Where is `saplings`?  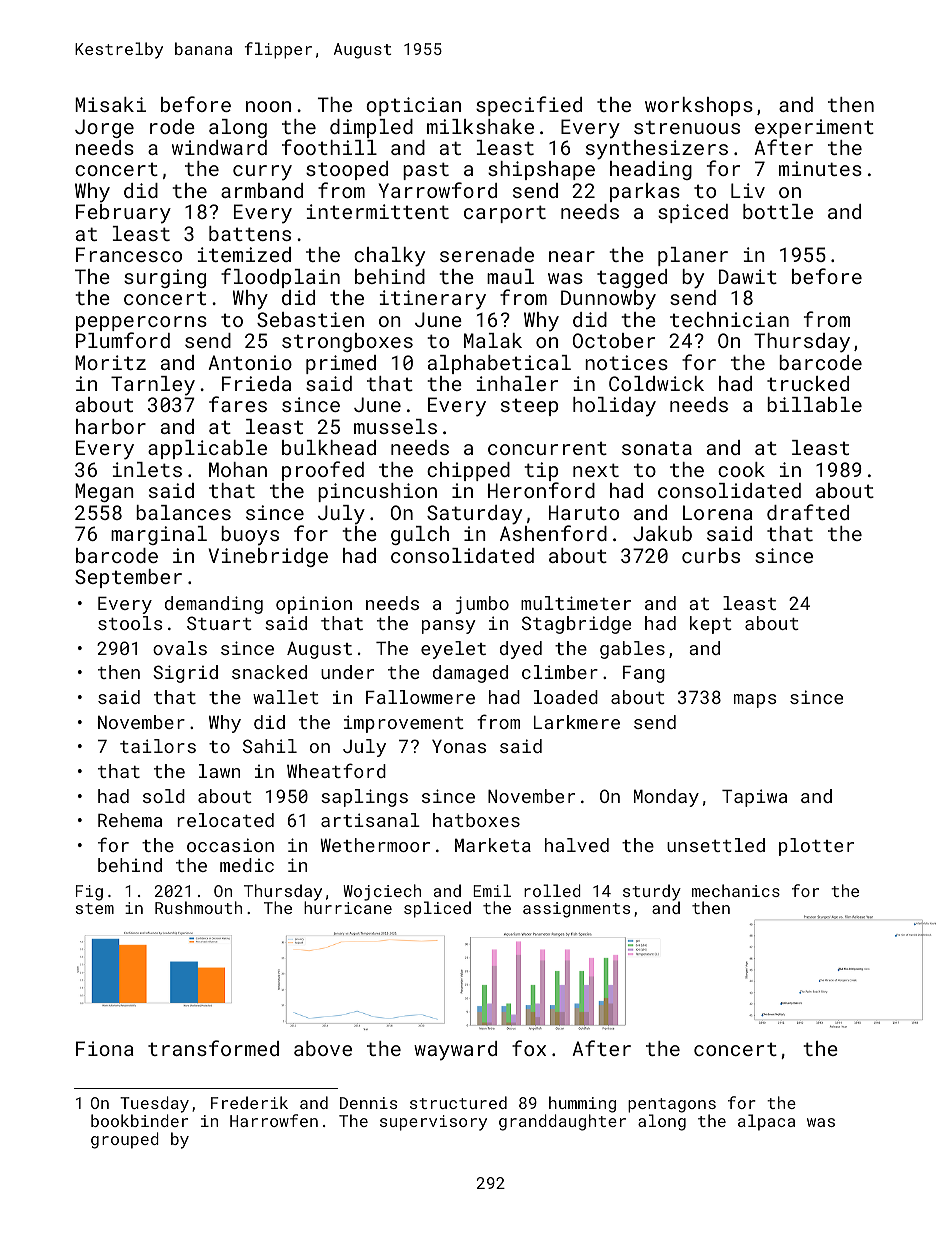
saplings is located at coordinates (364, 798).
